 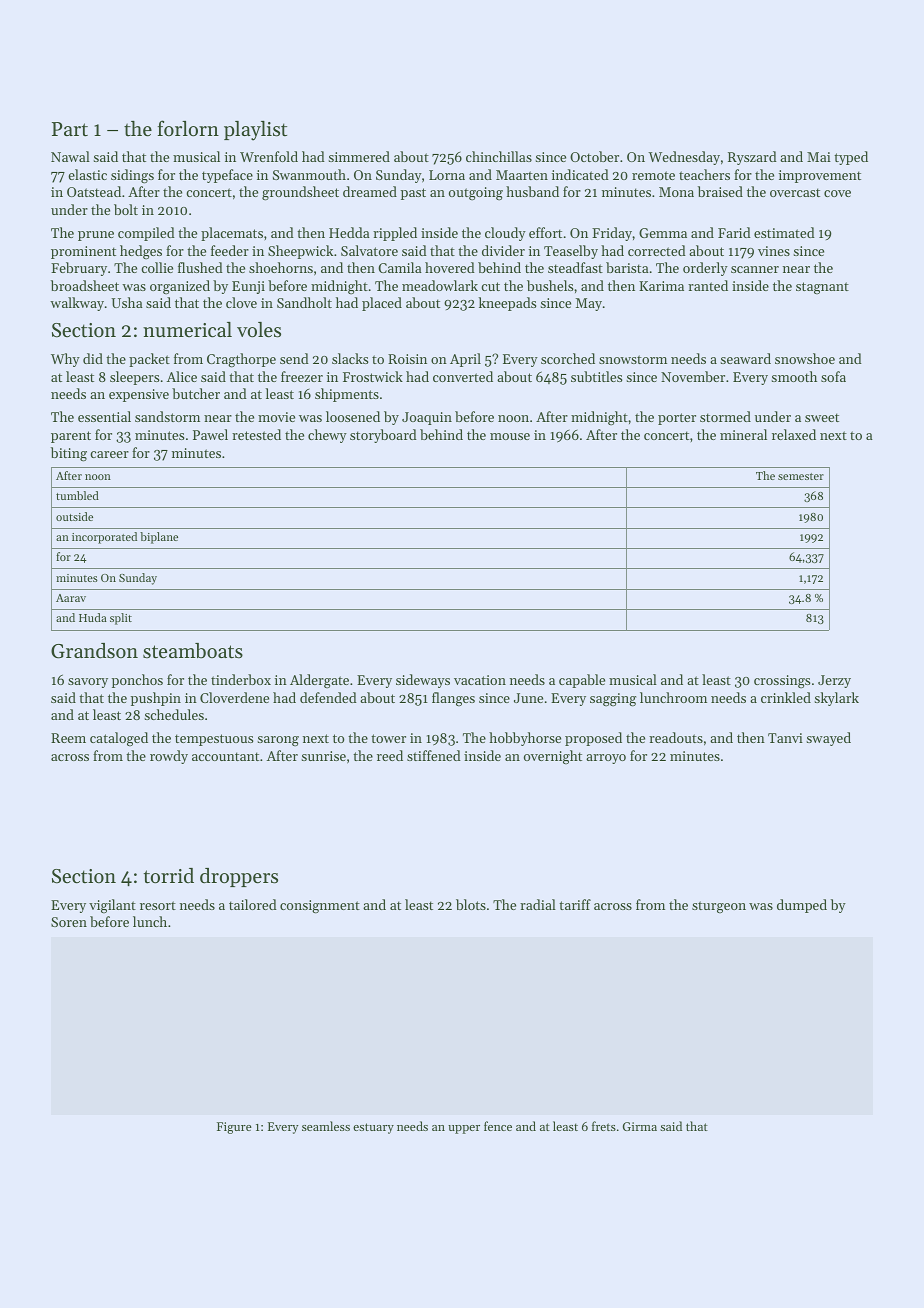 I want to click on biplane, so click(x=159, y=538).
